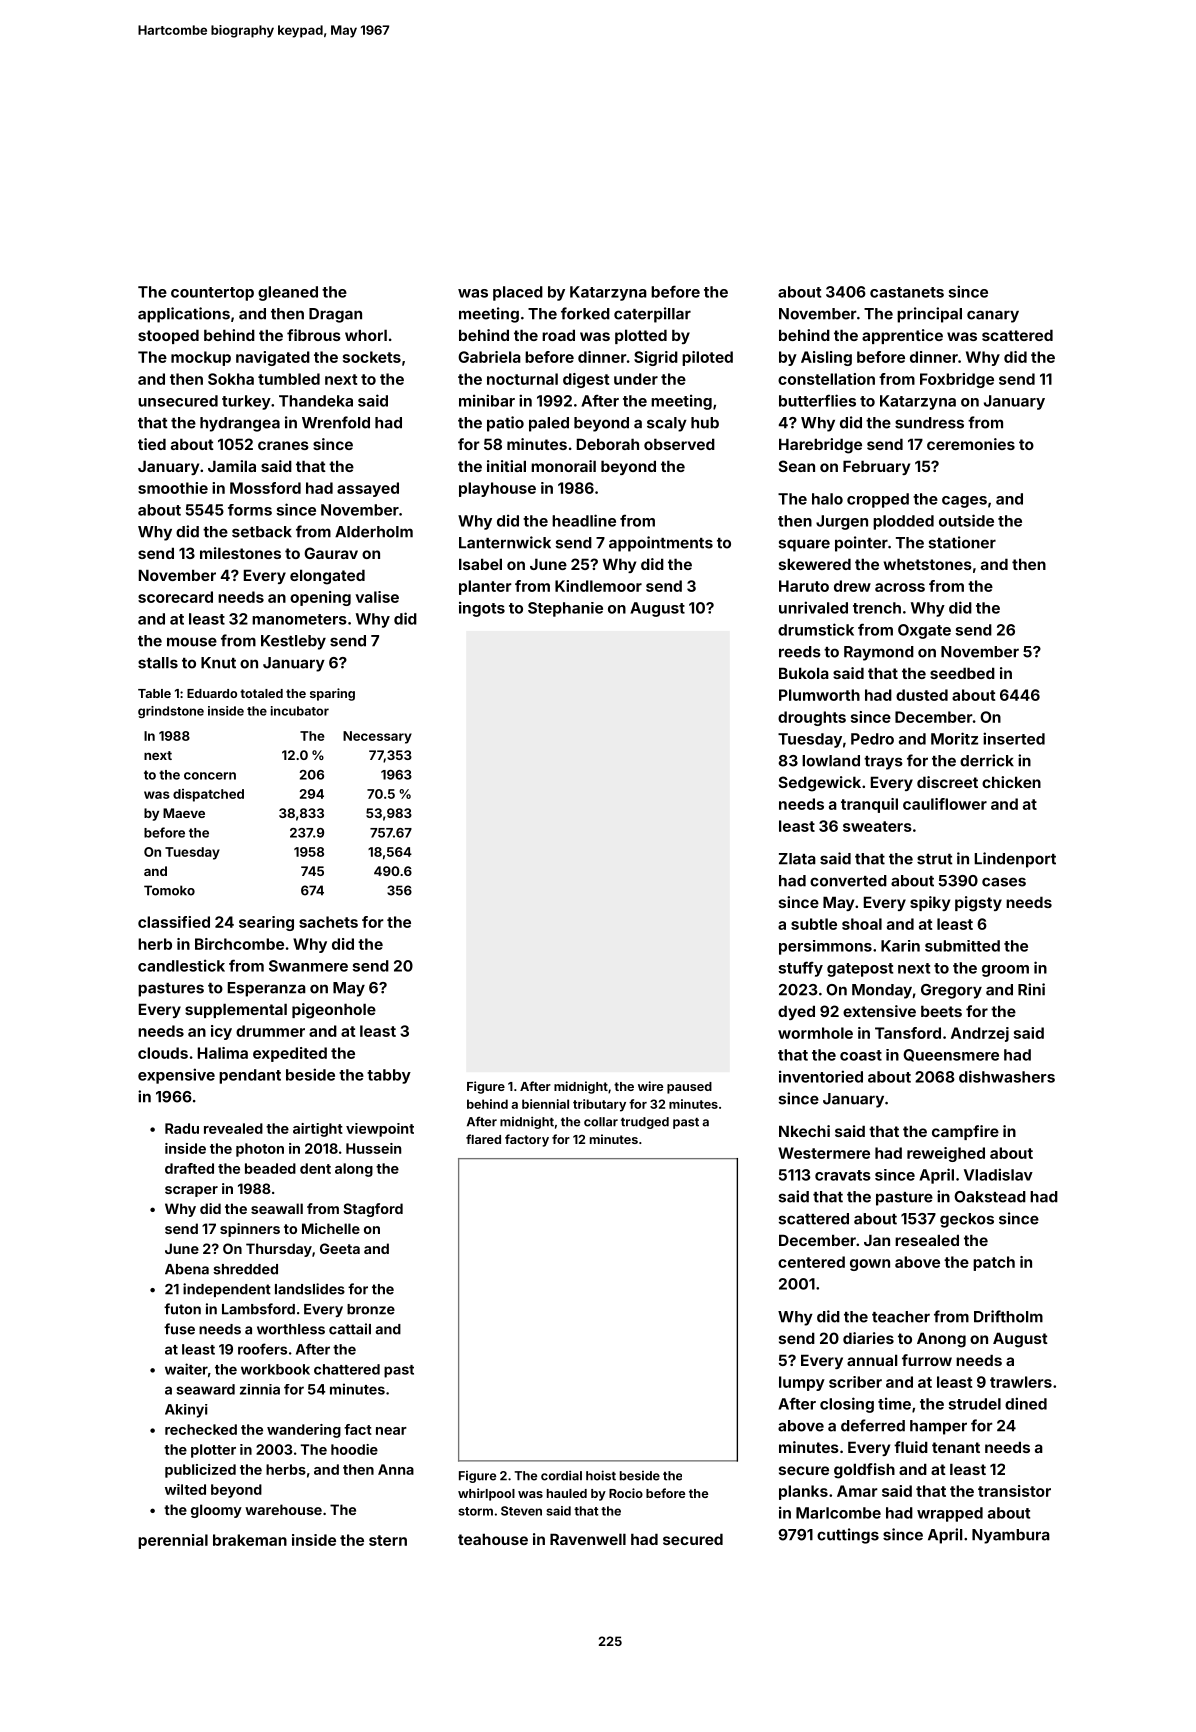 The image size is (1196, 1732). What do you see at coordinates (335, 315) in the document?
I see `Dragan` at bounding box center [335, 315].
